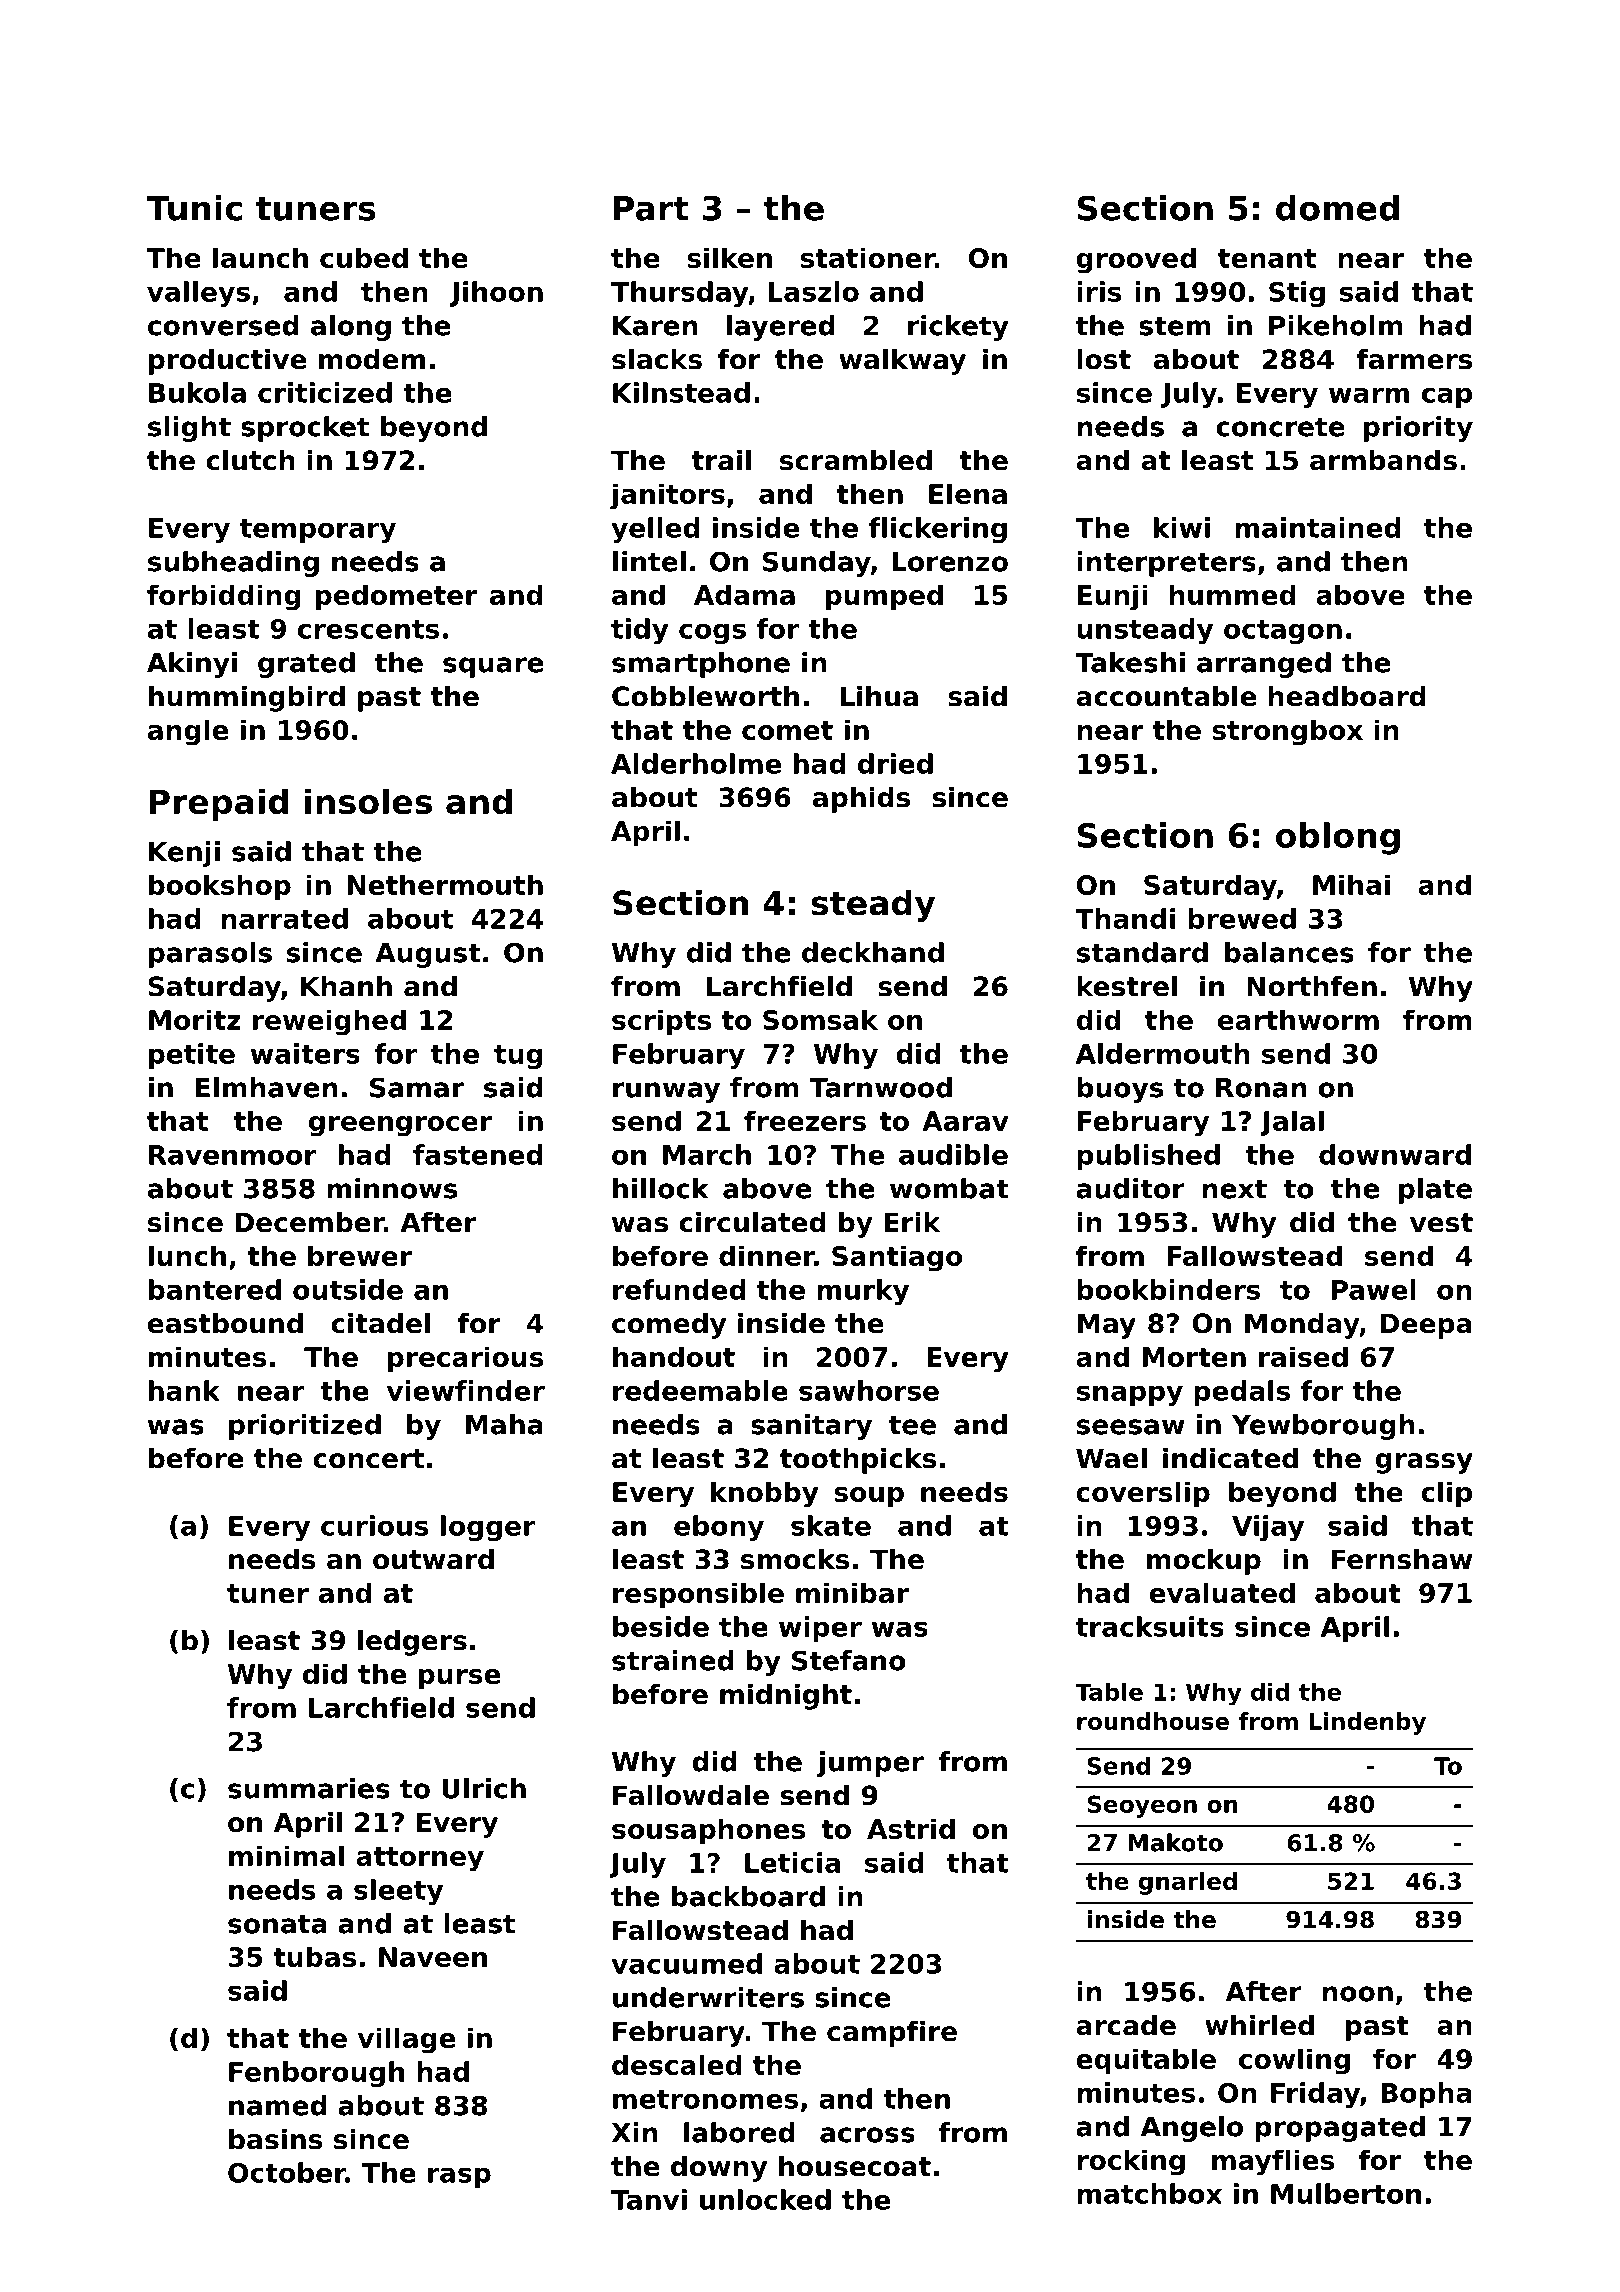 The width and height of the page is (1620, 2292). I want to click on strained, so click(673, 1660).
